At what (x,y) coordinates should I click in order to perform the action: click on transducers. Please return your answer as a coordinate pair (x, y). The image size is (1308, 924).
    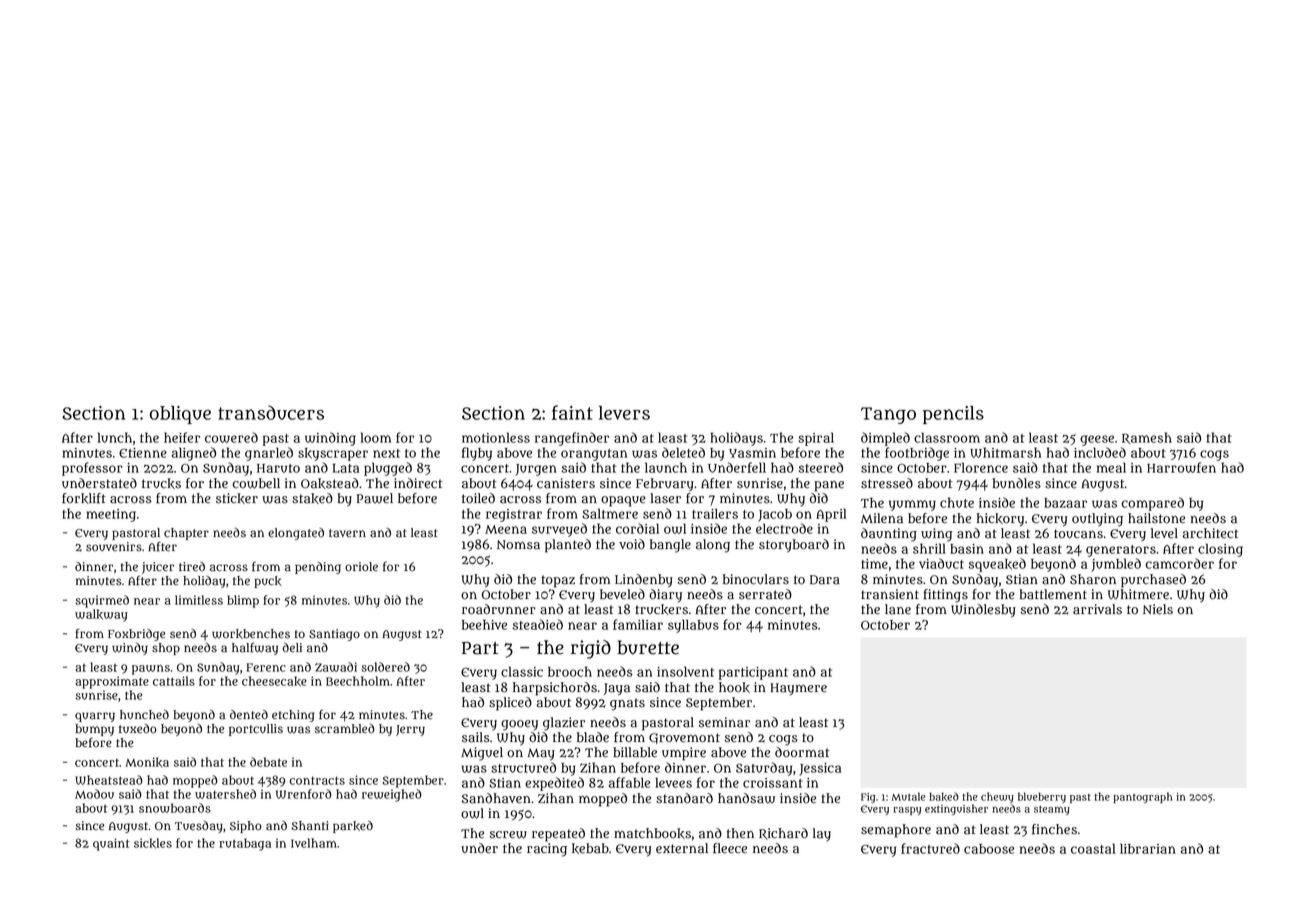
    Looking at the image, I should click on (271, 412).
